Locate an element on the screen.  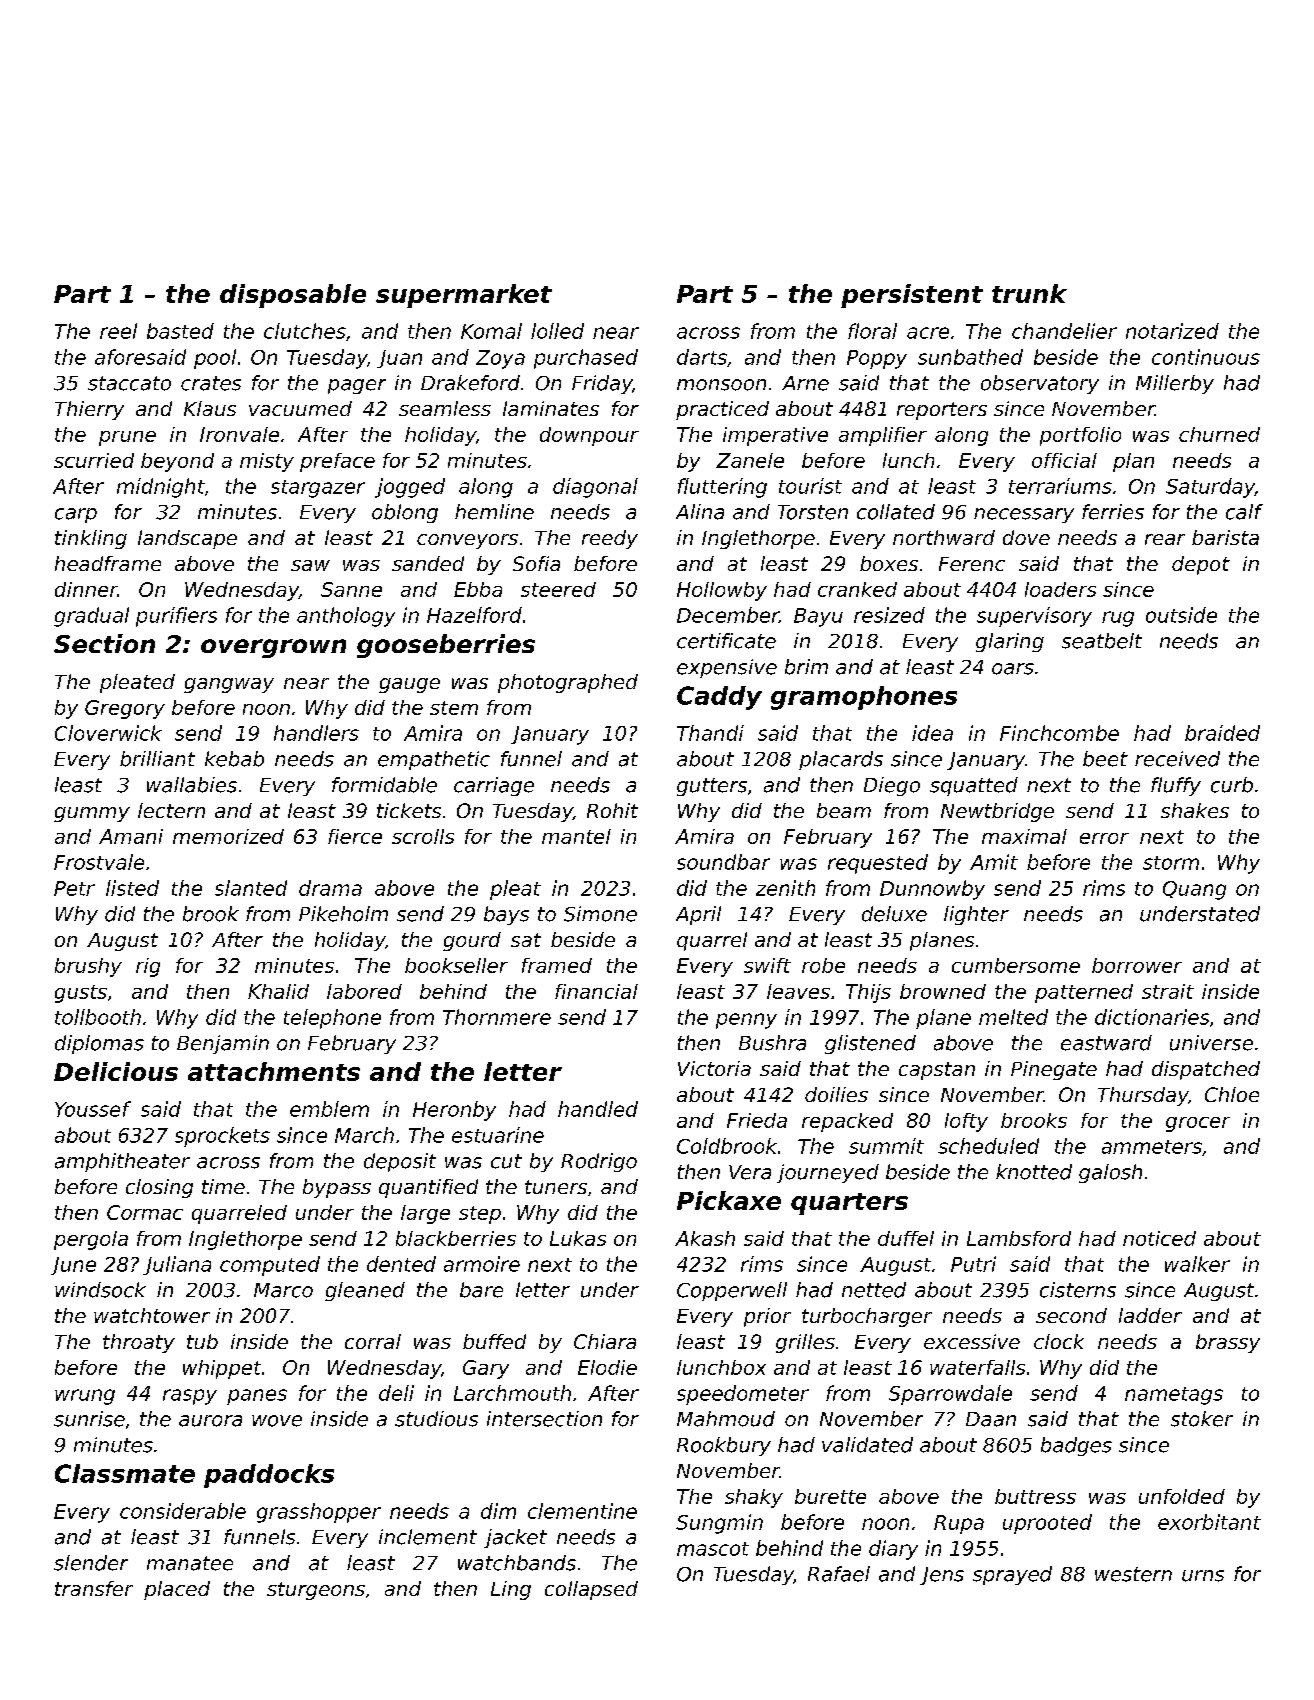
Chiara is located at coordinates (605, 1341).
